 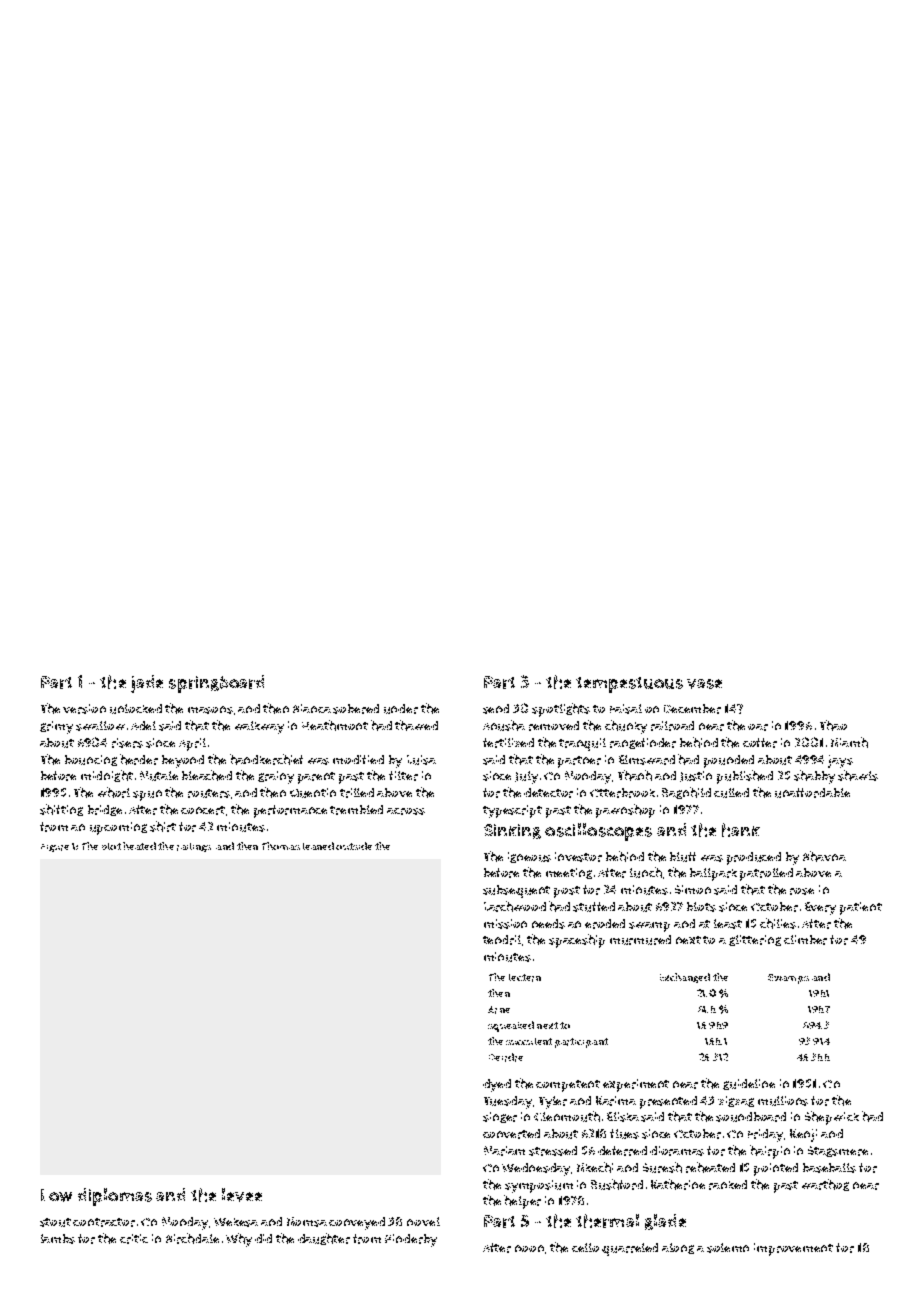 What do you see at coordinates (553, 1151) in the screenshot?
I see `stressed` at bounding box center [553, 1151].
